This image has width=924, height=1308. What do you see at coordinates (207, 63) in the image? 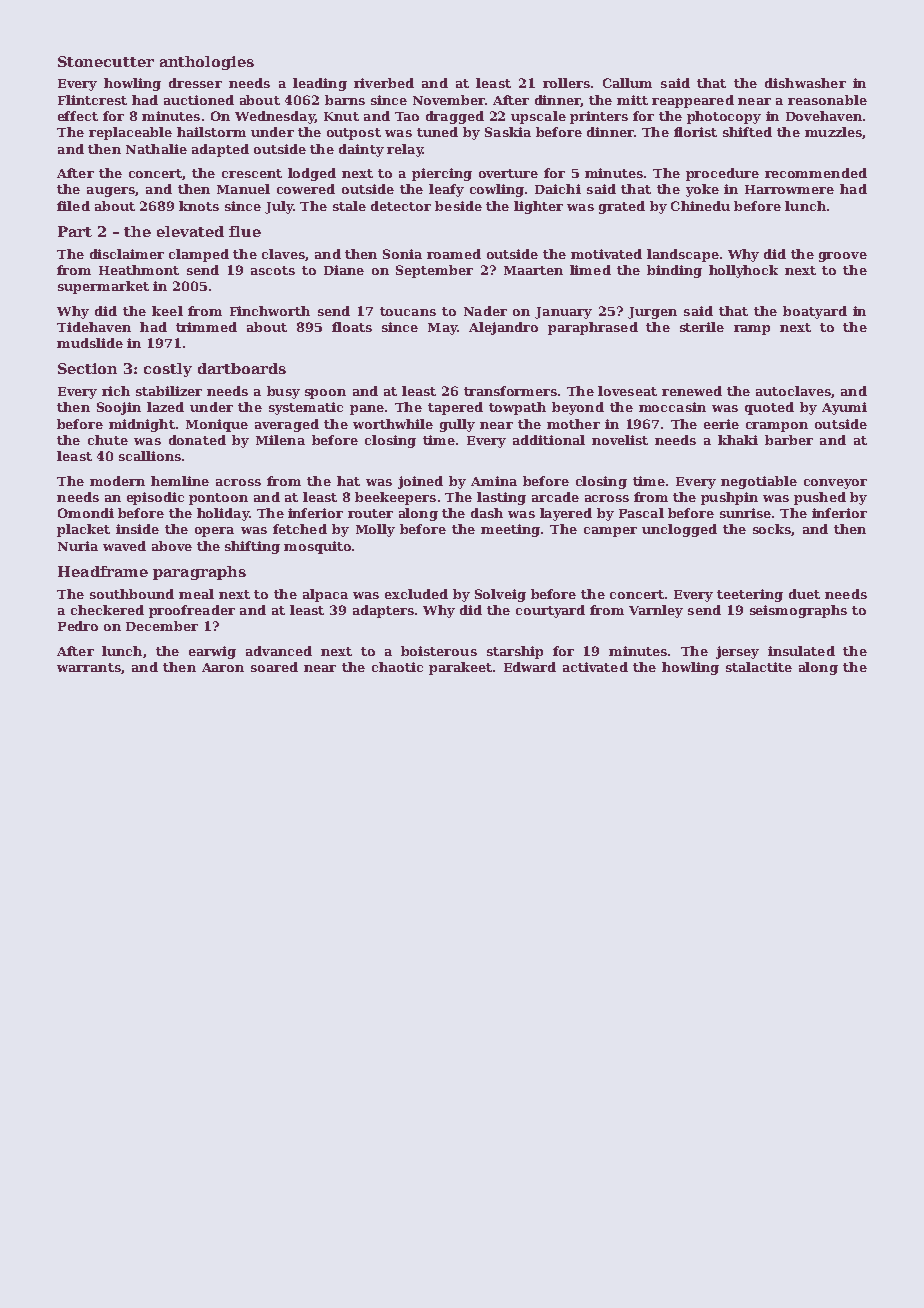
I see `anthologies` at bounding box center [207, 63].
